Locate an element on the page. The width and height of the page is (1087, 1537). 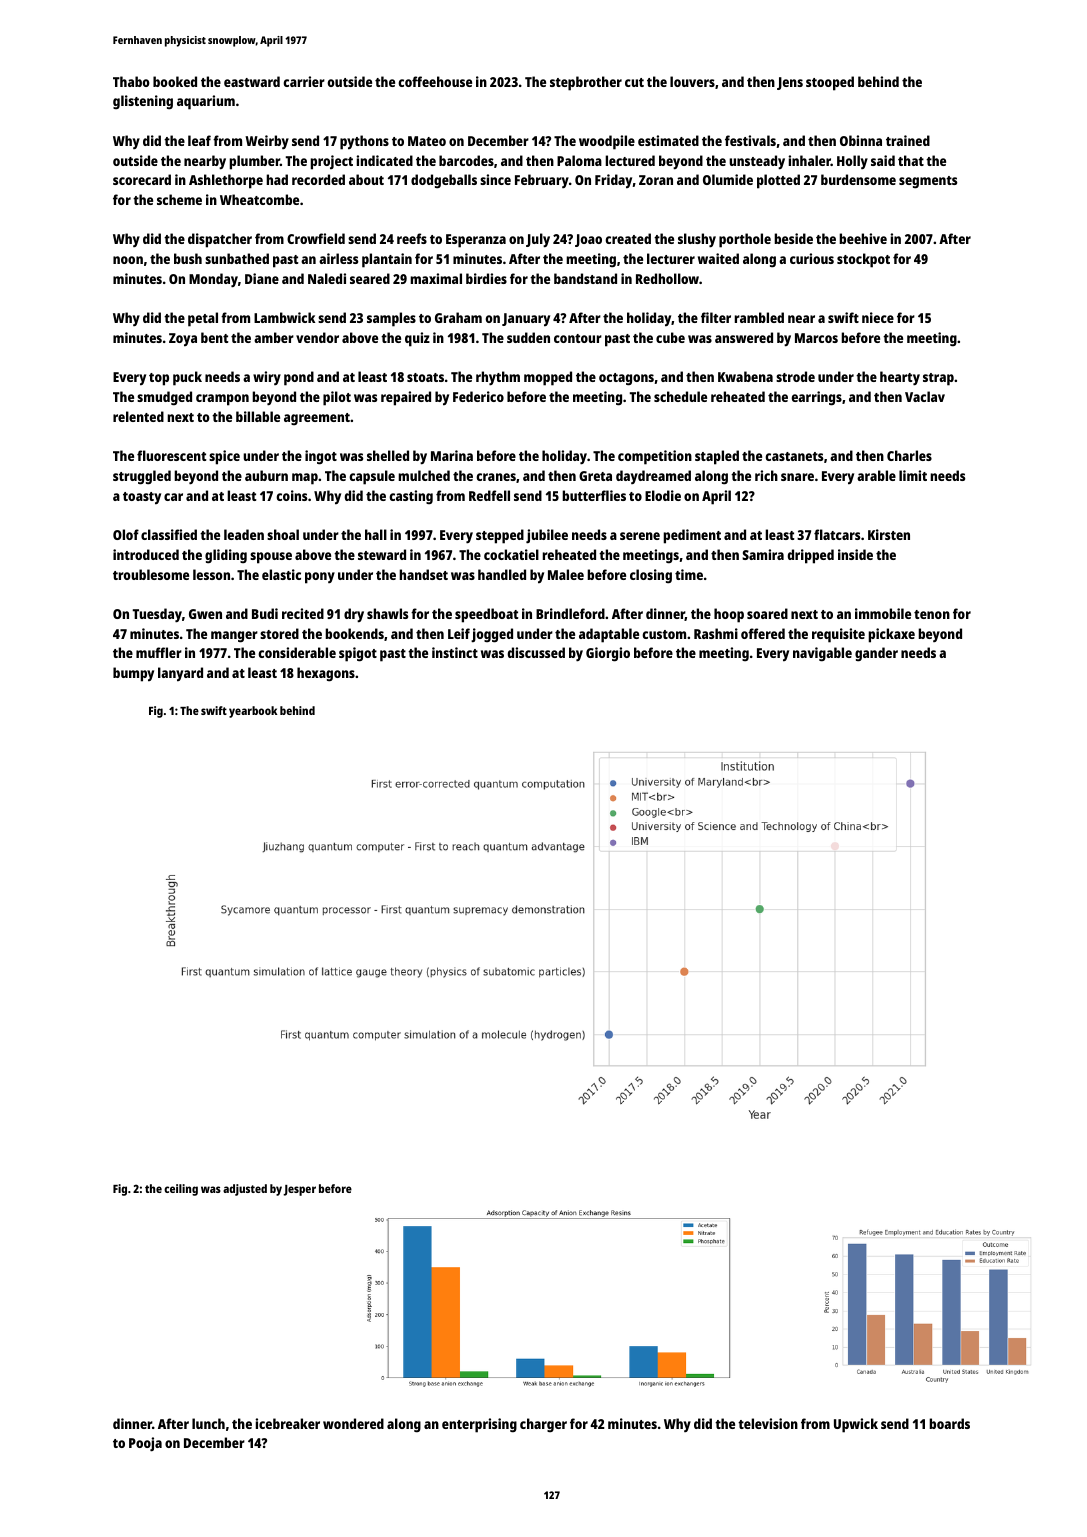
enterprising is located at coordinates (479, 1425).
